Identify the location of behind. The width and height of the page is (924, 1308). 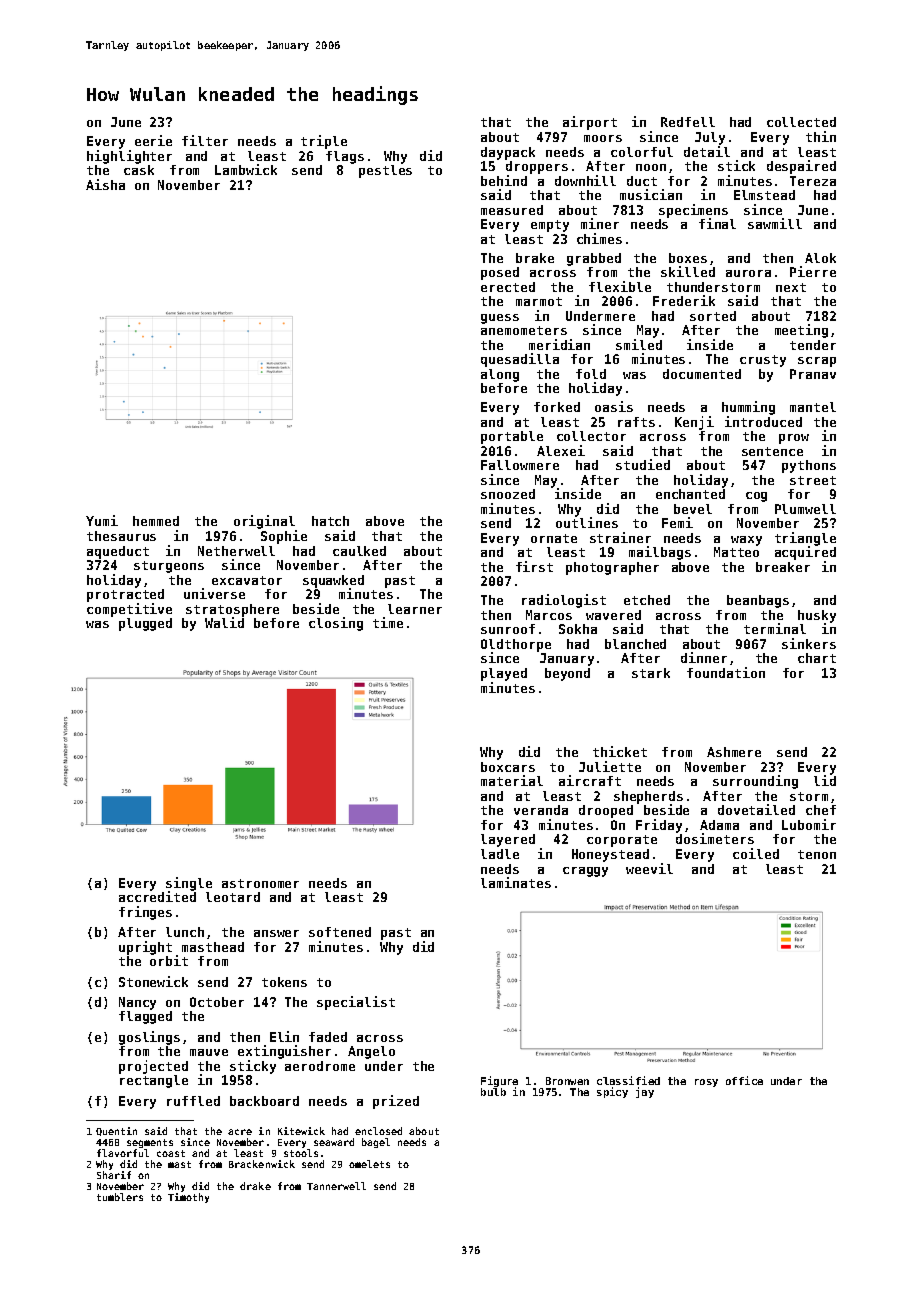
(504, 180).
